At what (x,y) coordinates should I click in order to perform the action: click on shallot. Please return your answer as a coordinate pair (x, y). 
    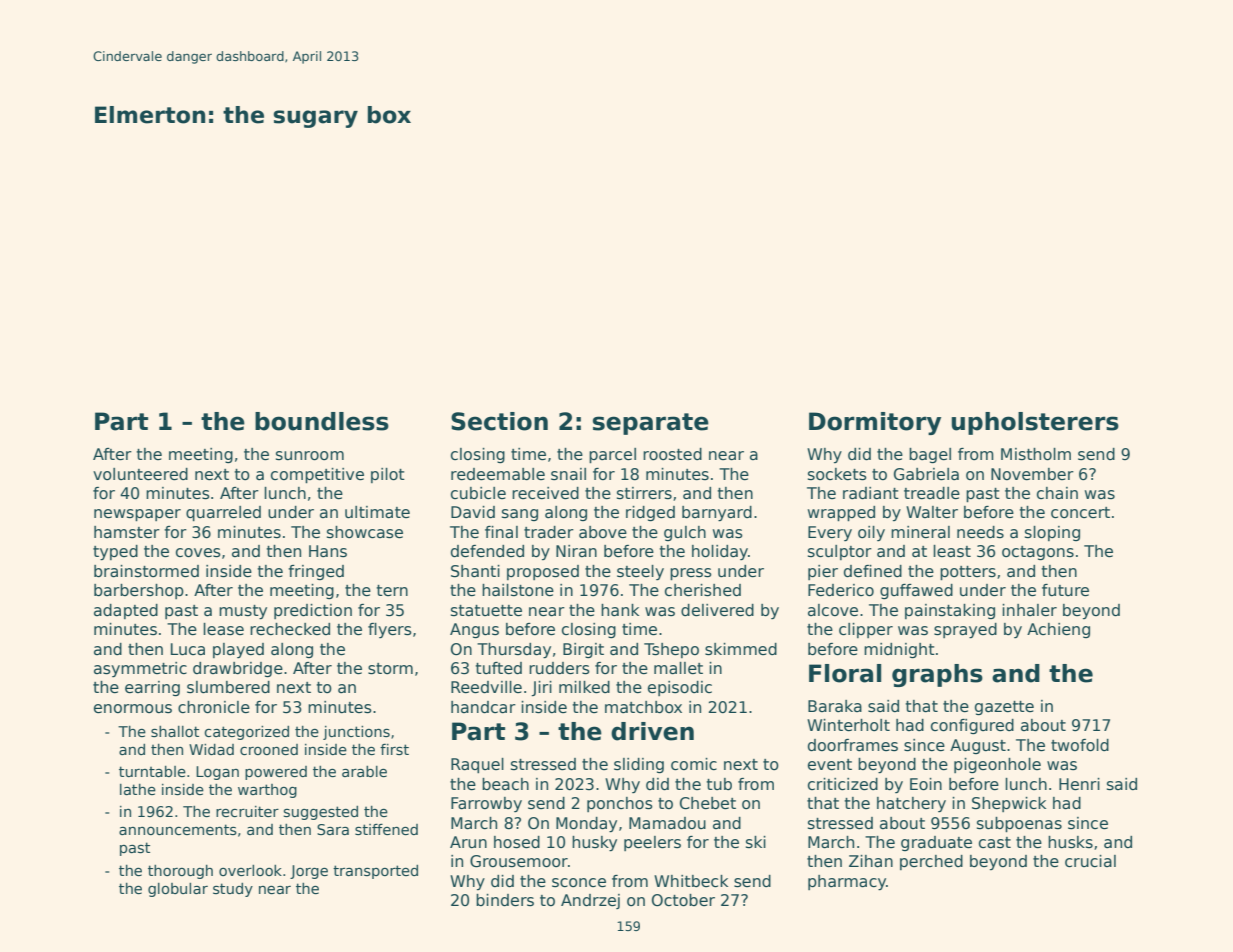
    Looking at the image, I should click on (175, 731).
